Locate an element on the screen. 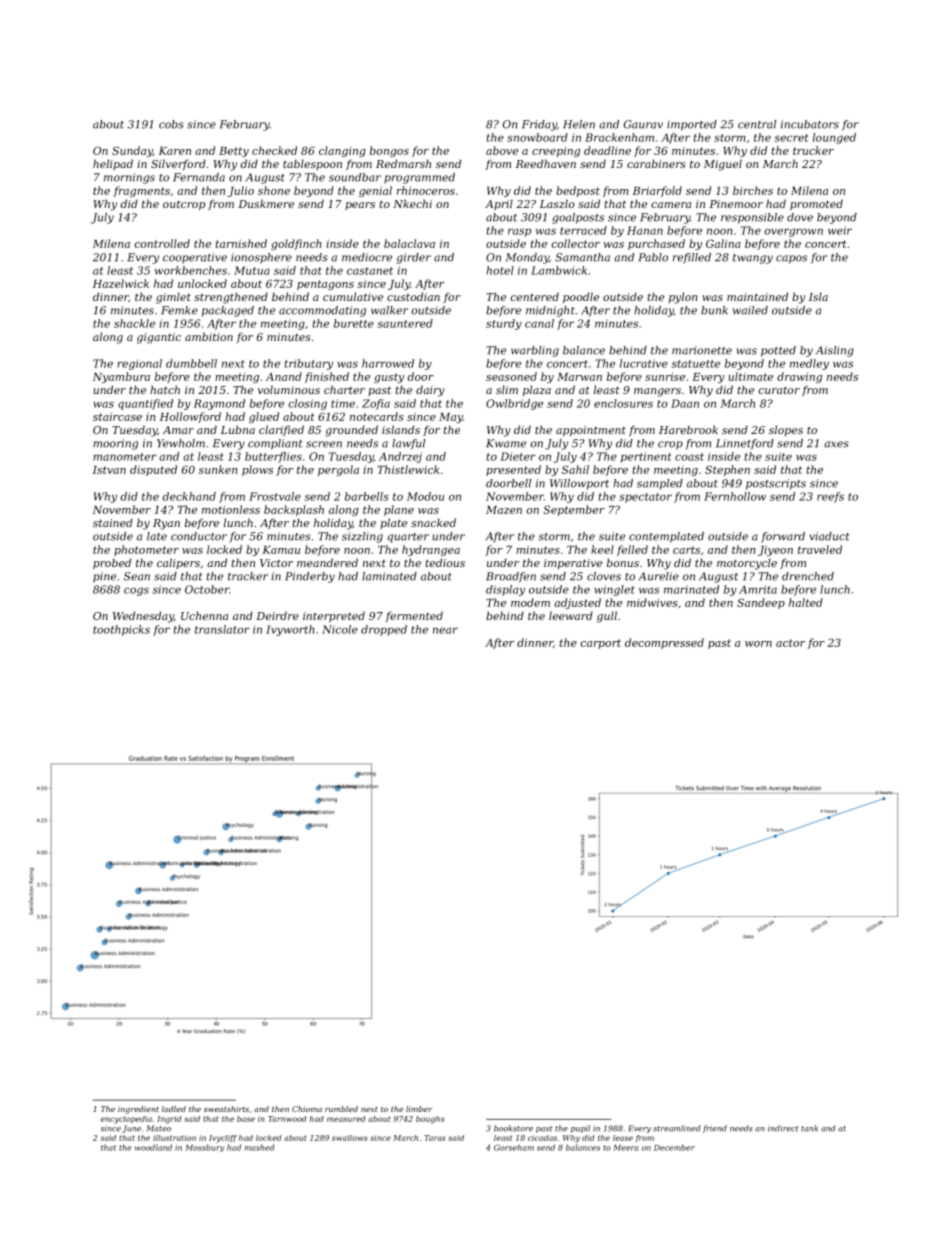  toothpicks is located at coordinates (121, 630).
